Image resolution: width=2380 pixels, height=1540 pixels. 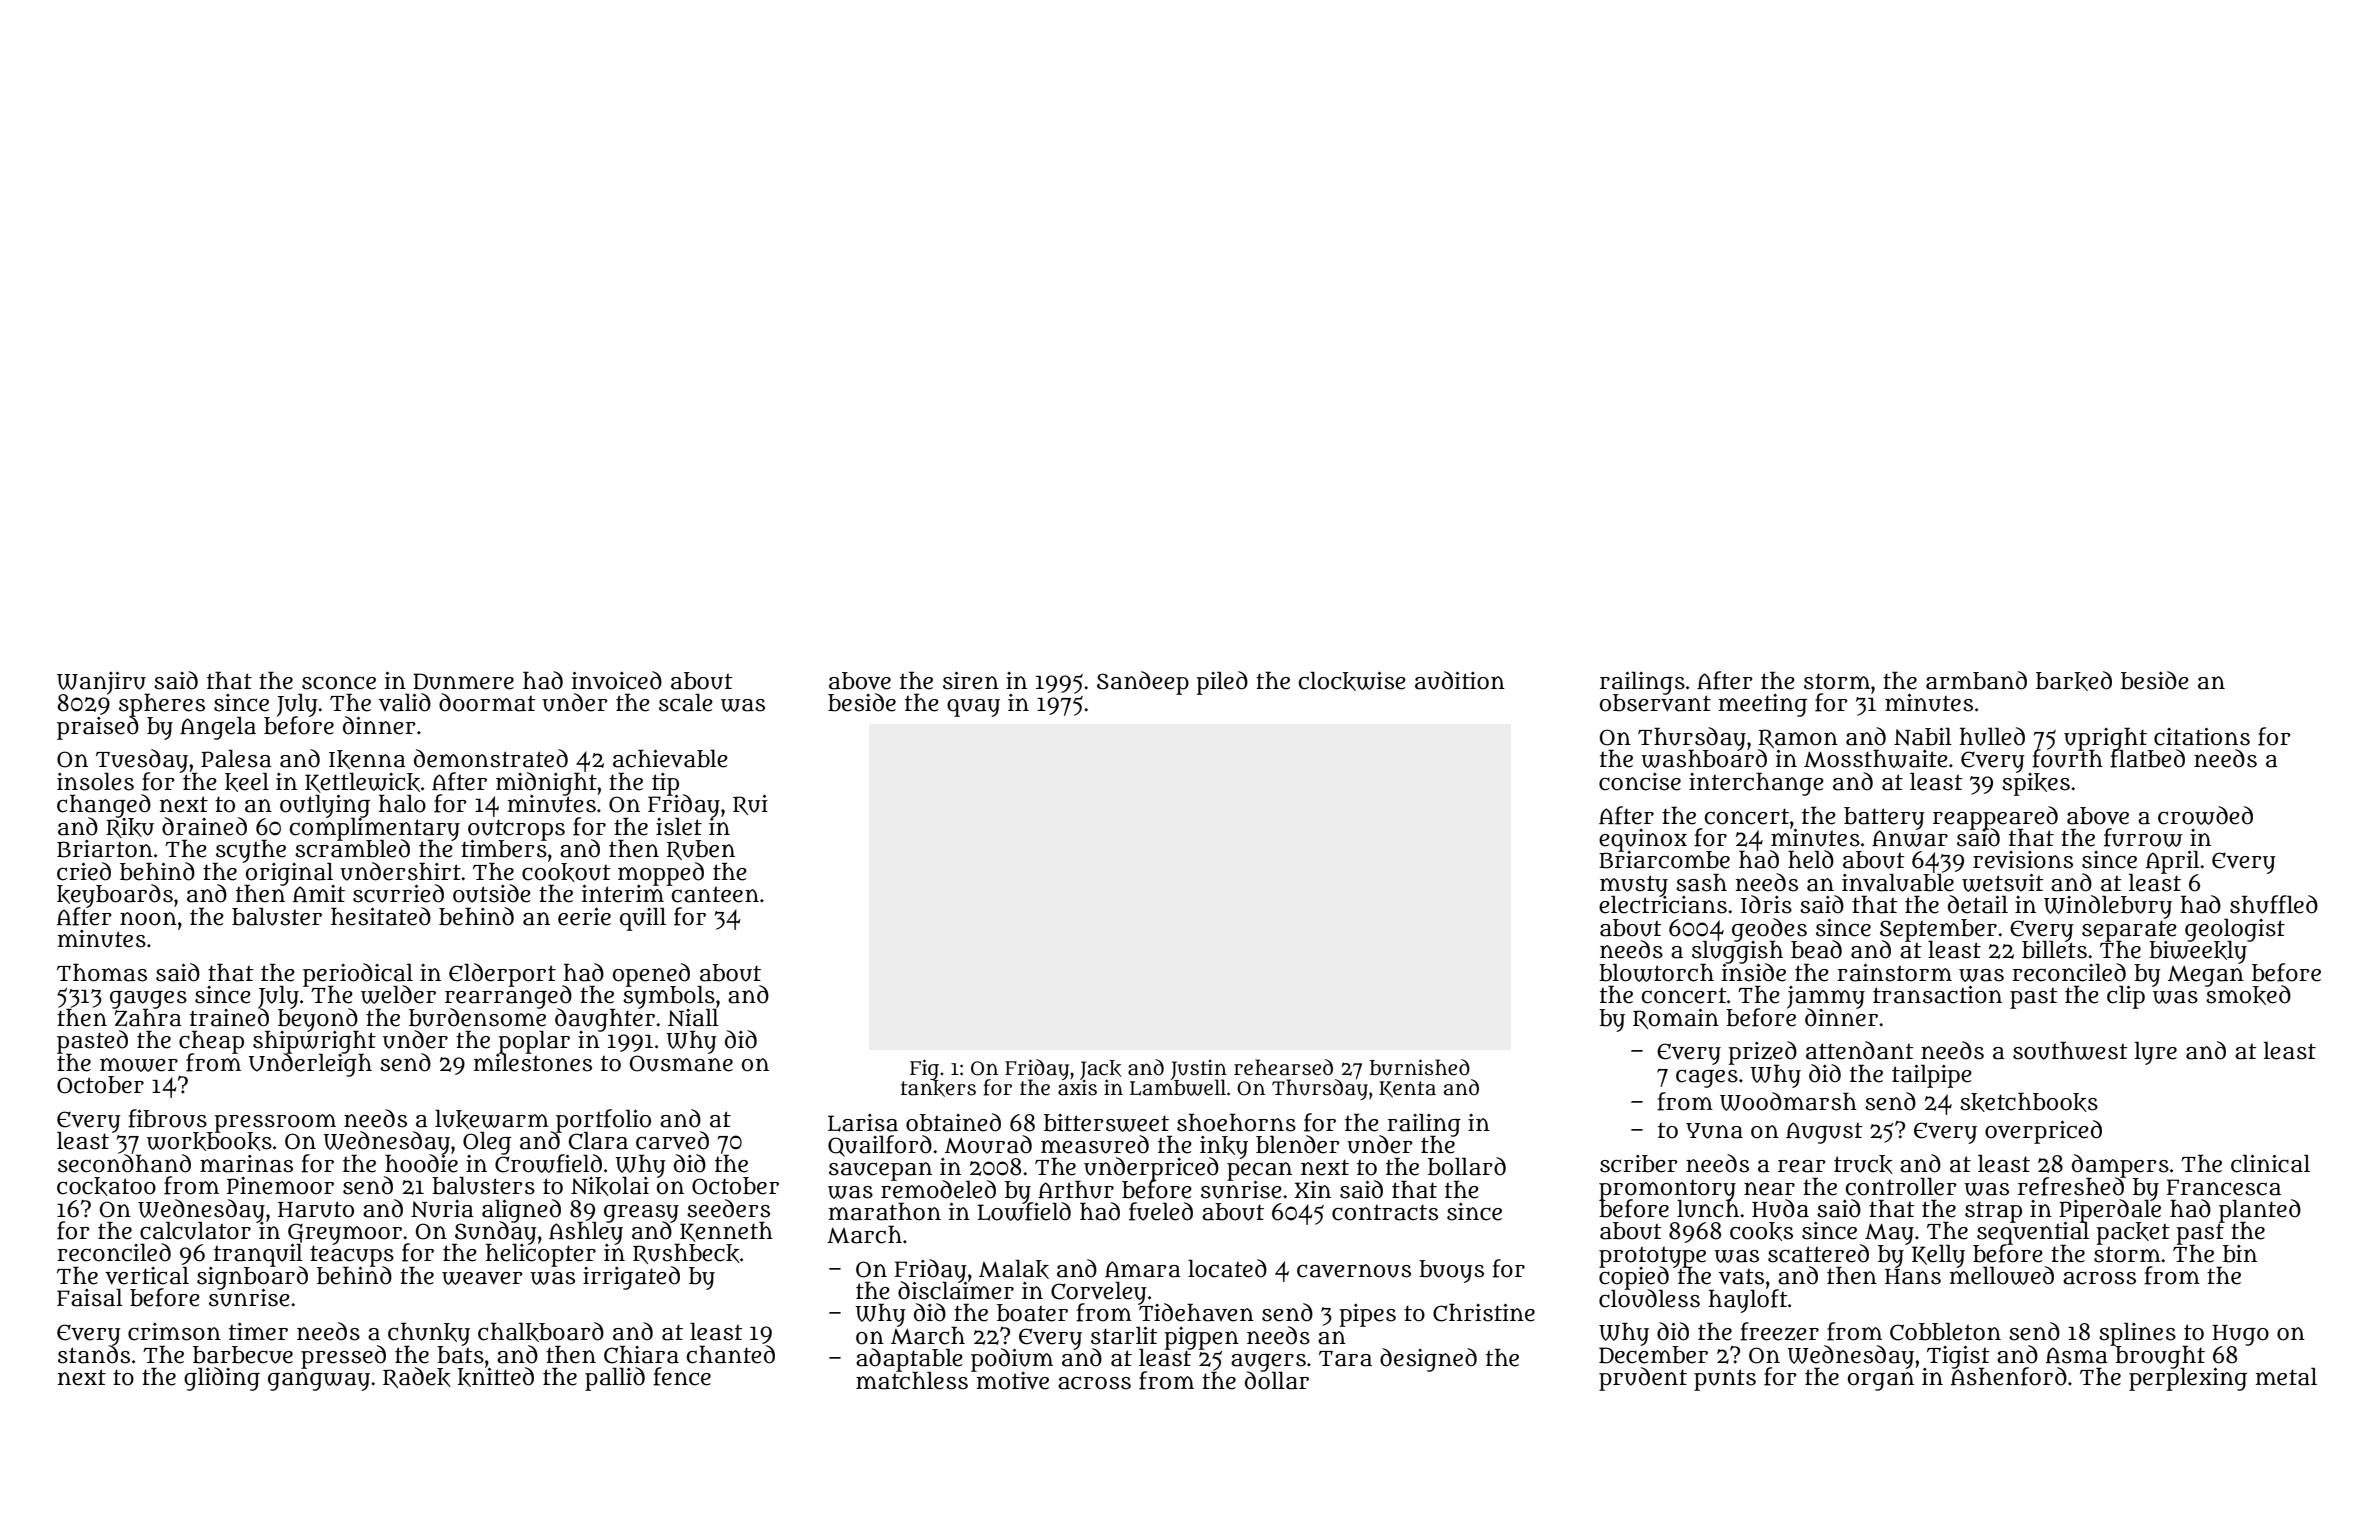 I want to click on metal, so click(x=2286, y=1376).
